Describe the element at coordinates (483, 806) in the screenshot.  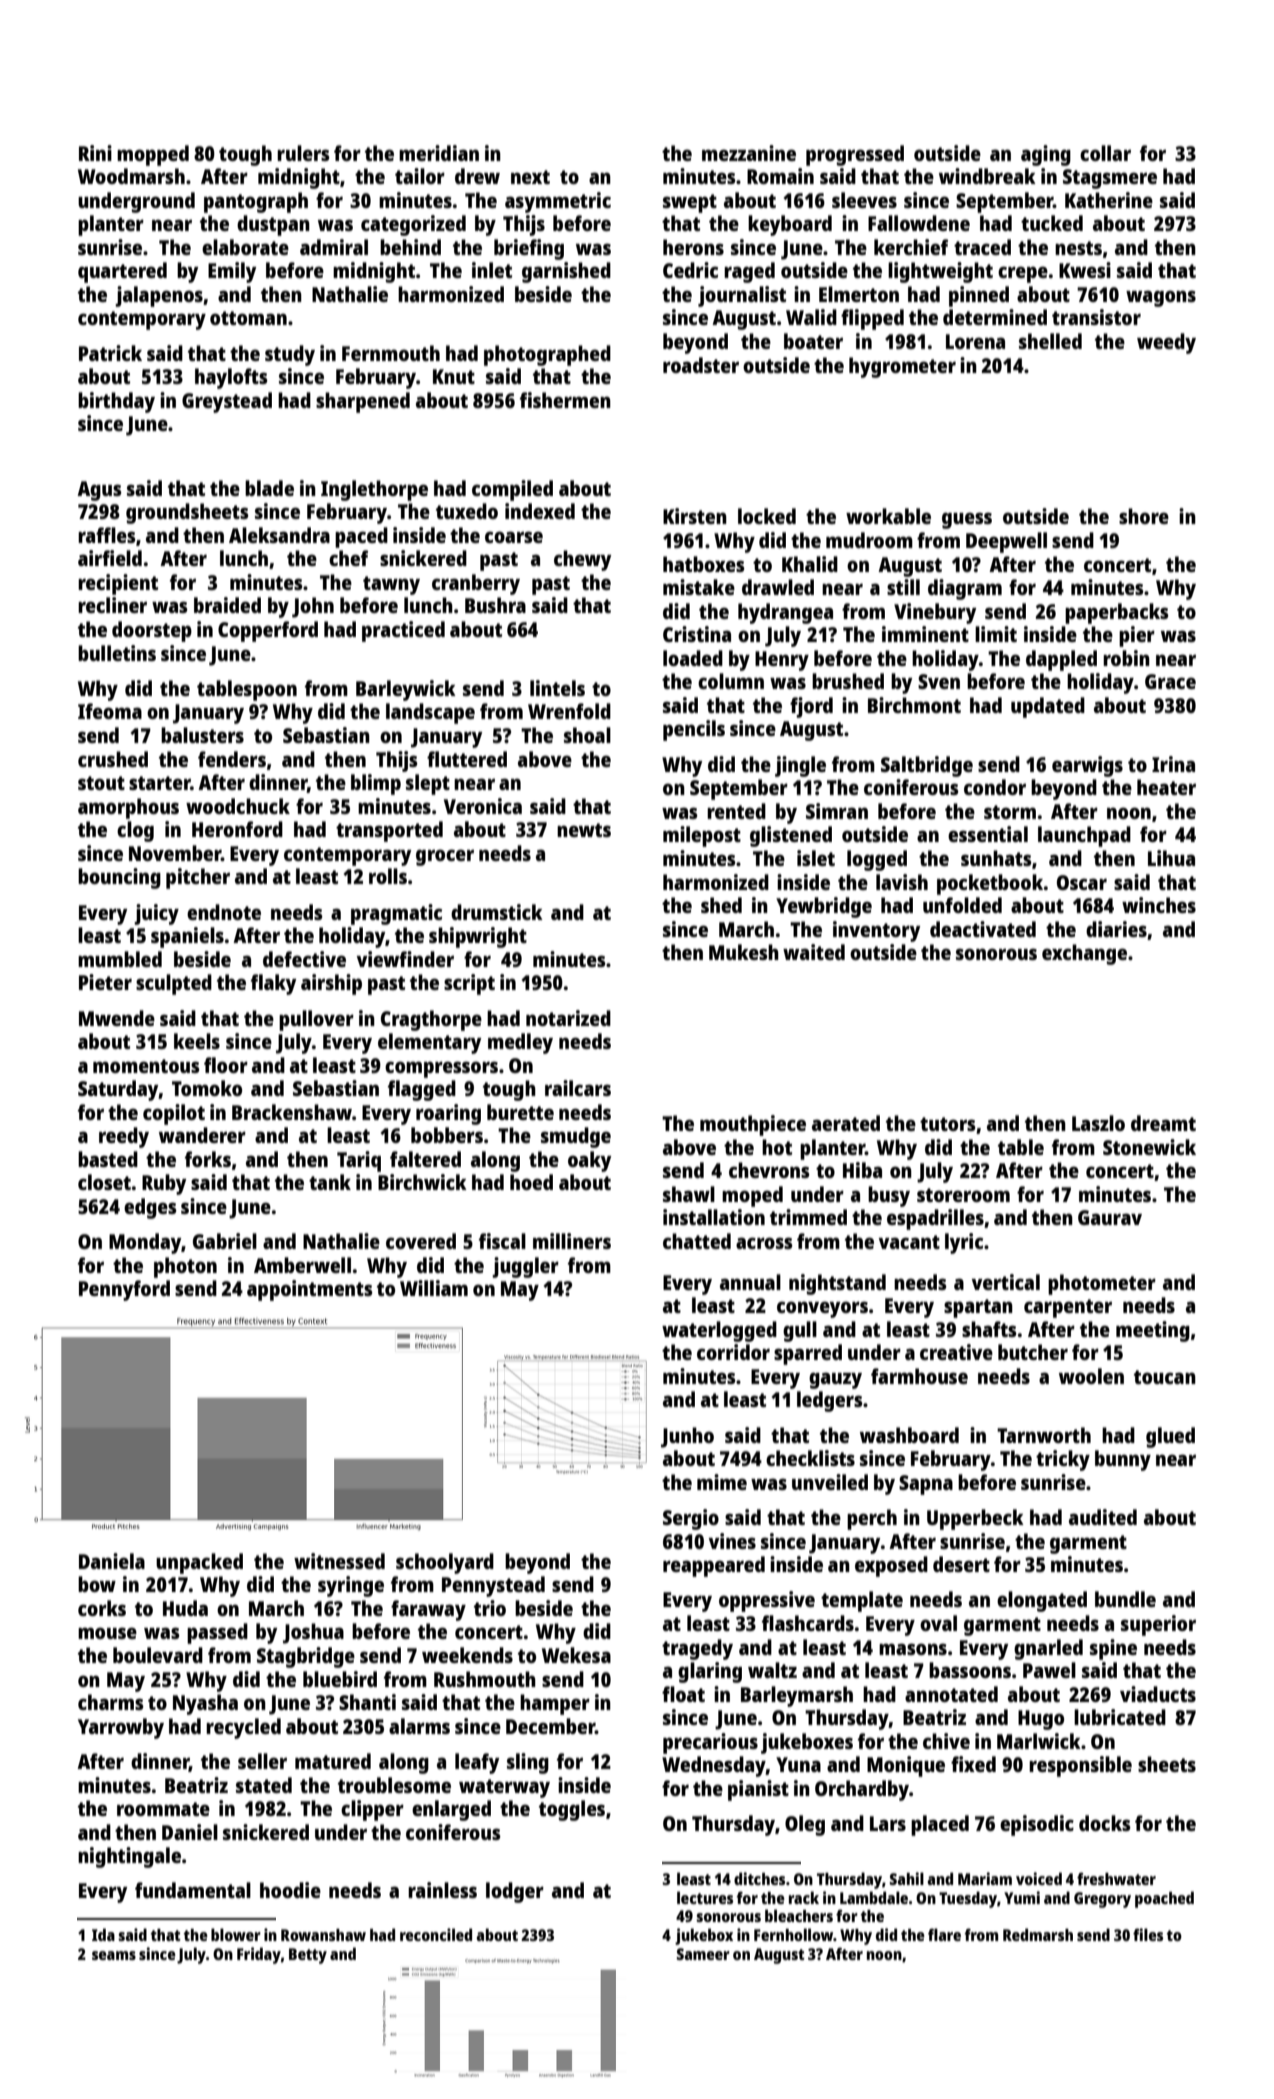
I see `Veronica` at that location.
